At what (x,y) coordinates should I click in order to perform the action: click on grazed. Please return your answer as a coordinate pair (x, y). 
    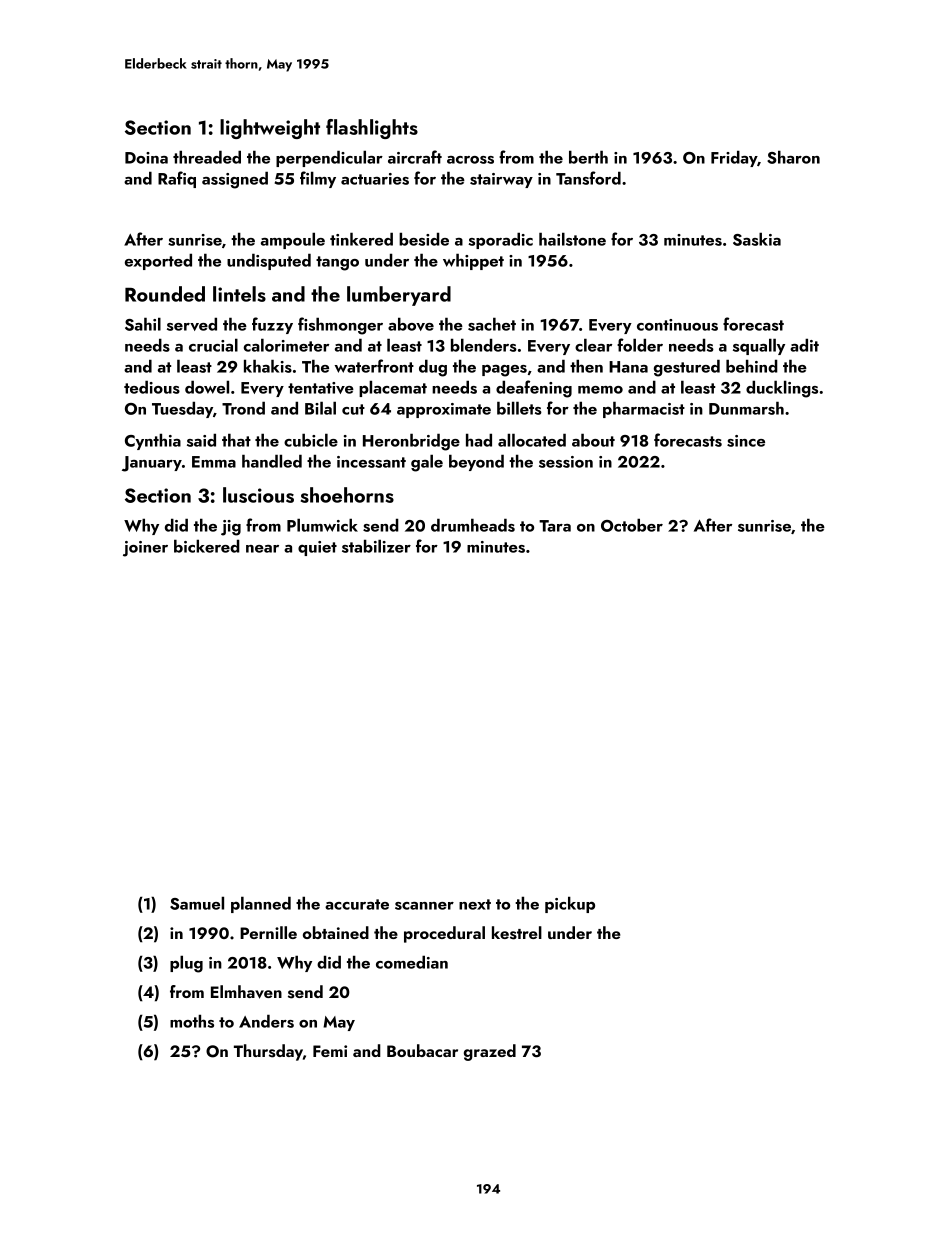
    Looking at the image, I should click on (490, 1052).
